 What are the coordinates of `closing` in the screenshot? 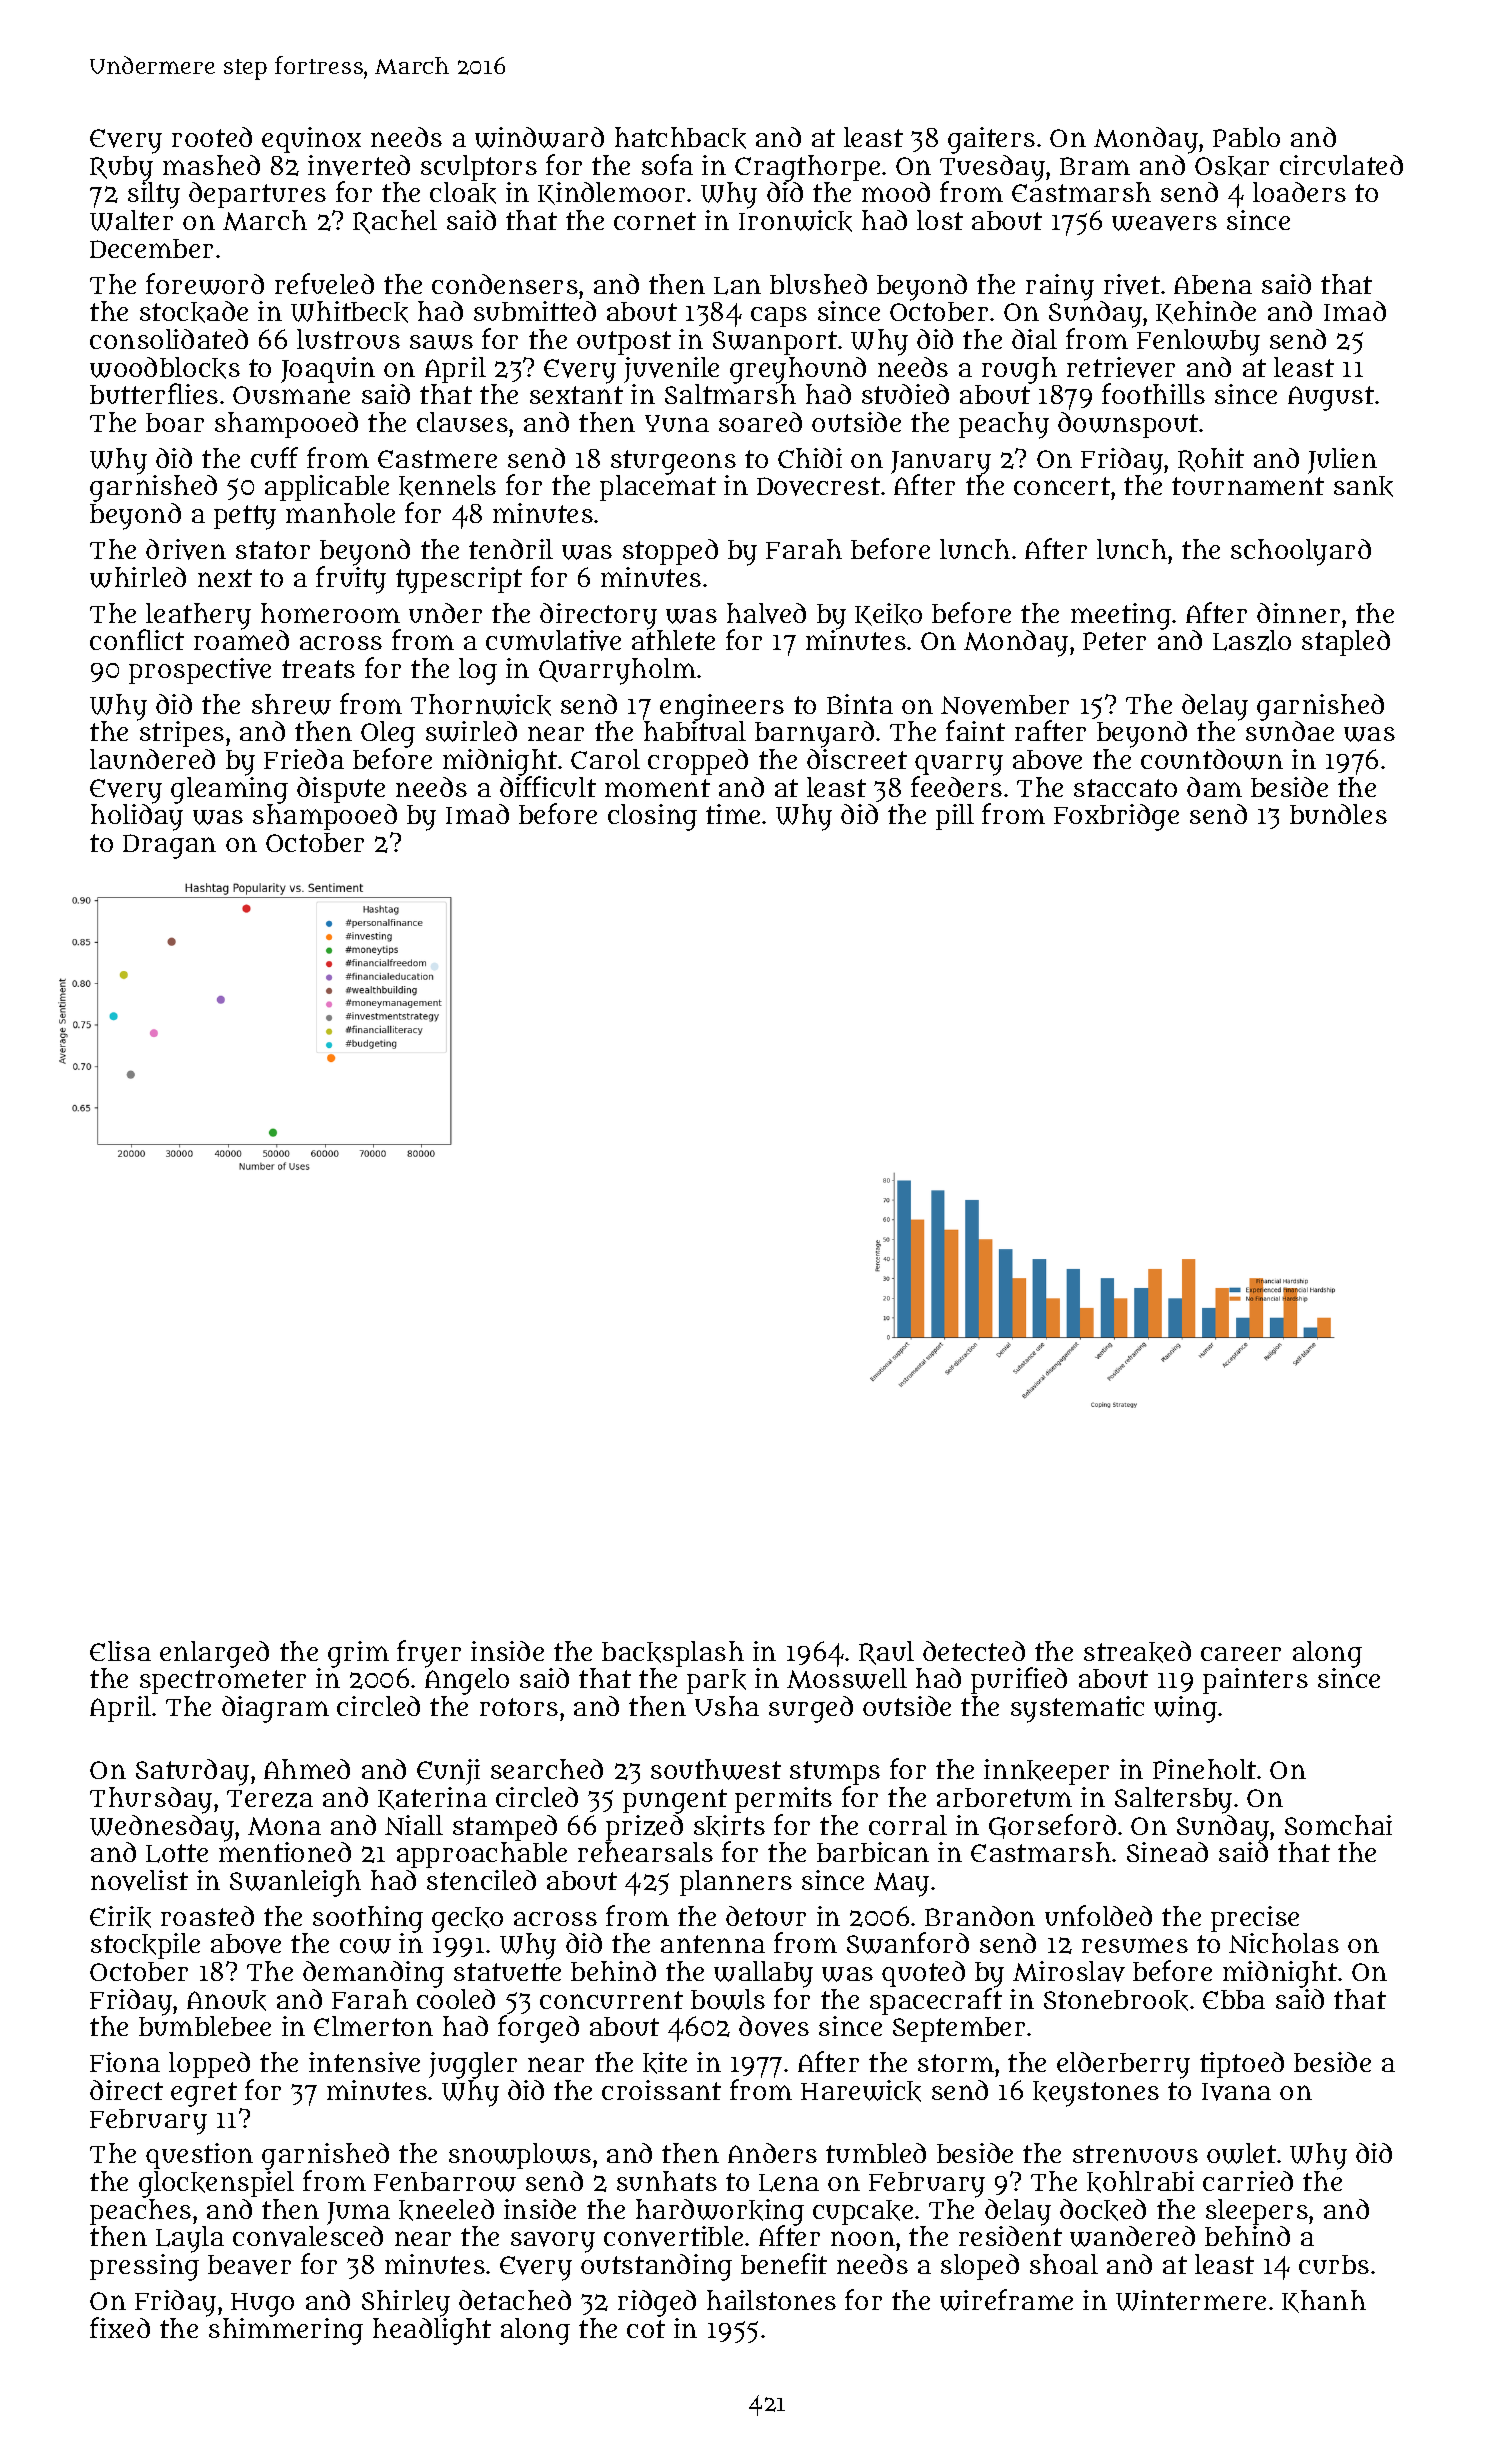 It's located at (652, 817).
